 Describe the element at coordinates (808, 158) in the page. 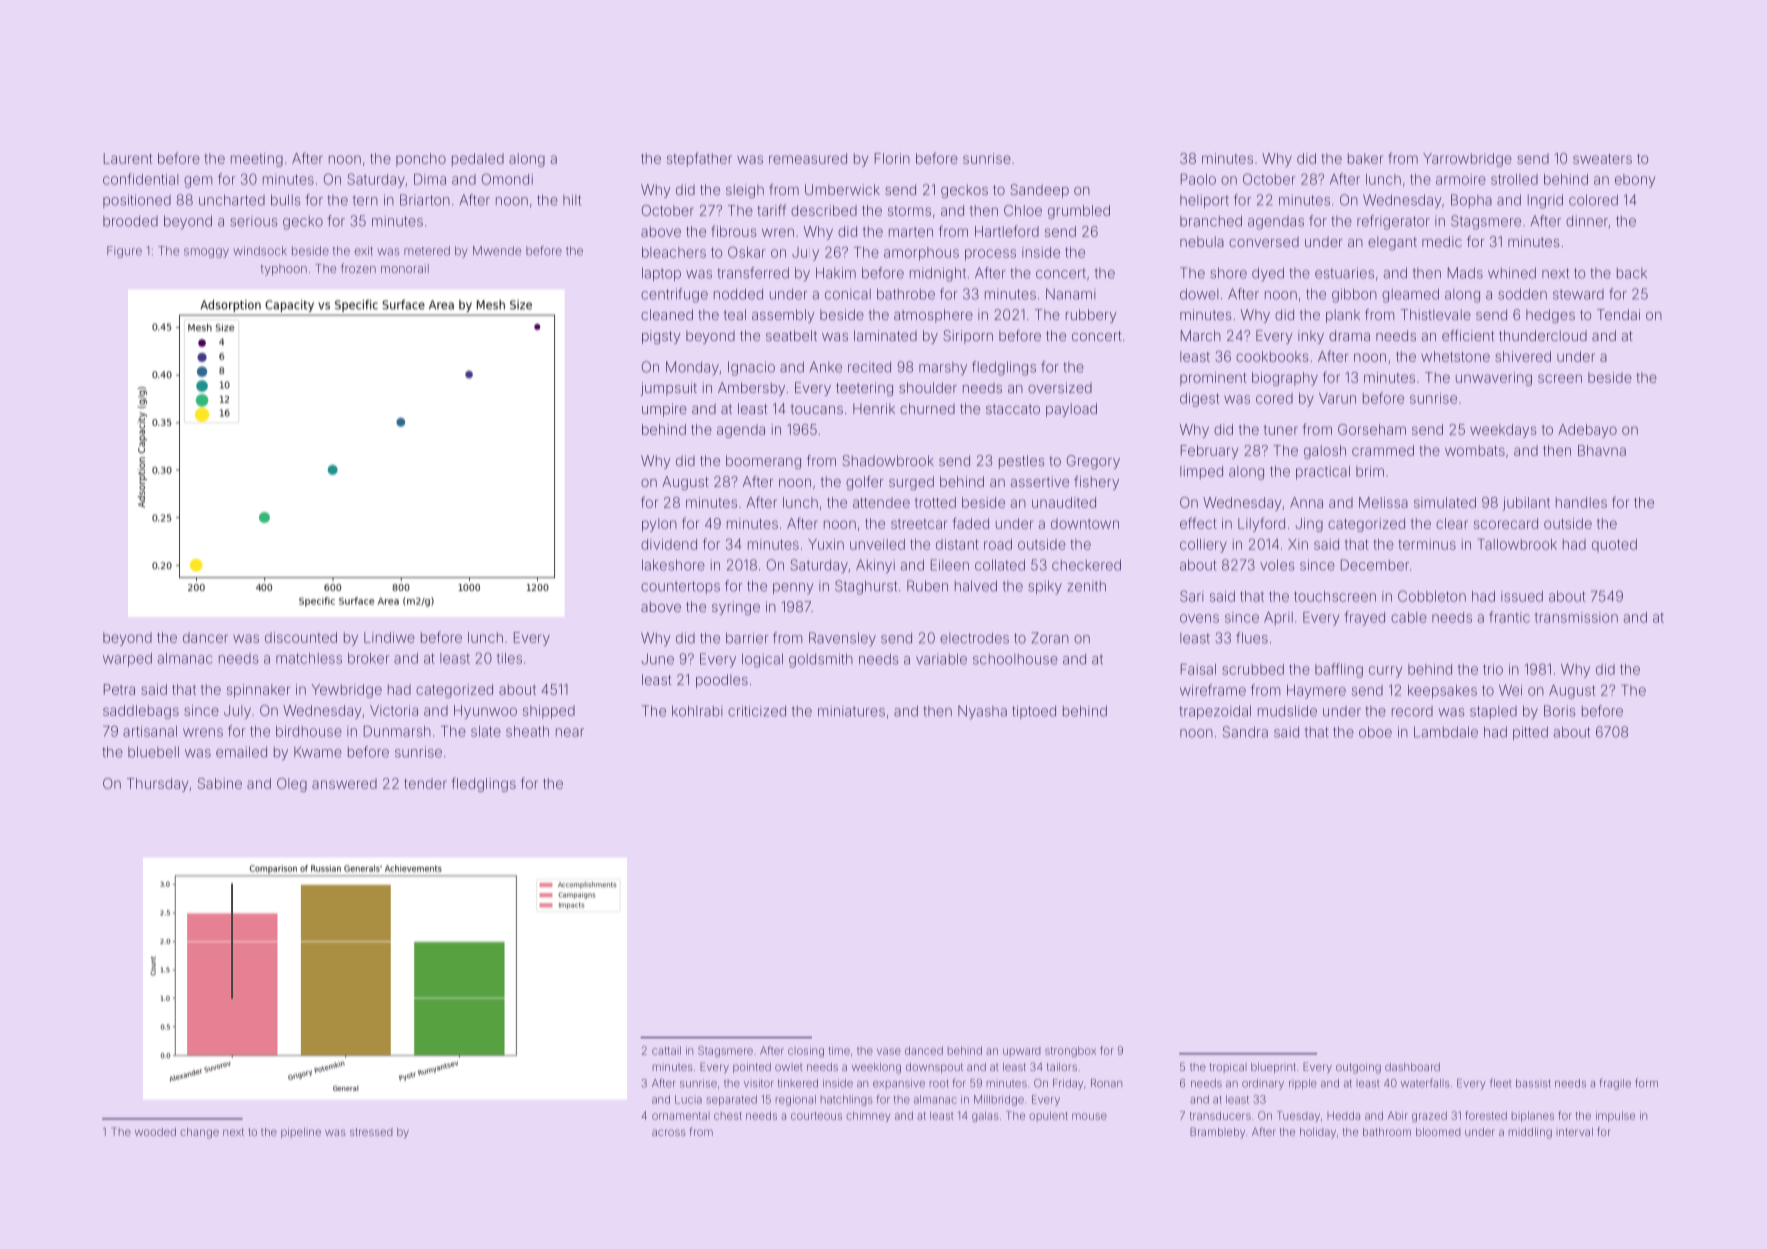

I see `remeasured` at that location.
